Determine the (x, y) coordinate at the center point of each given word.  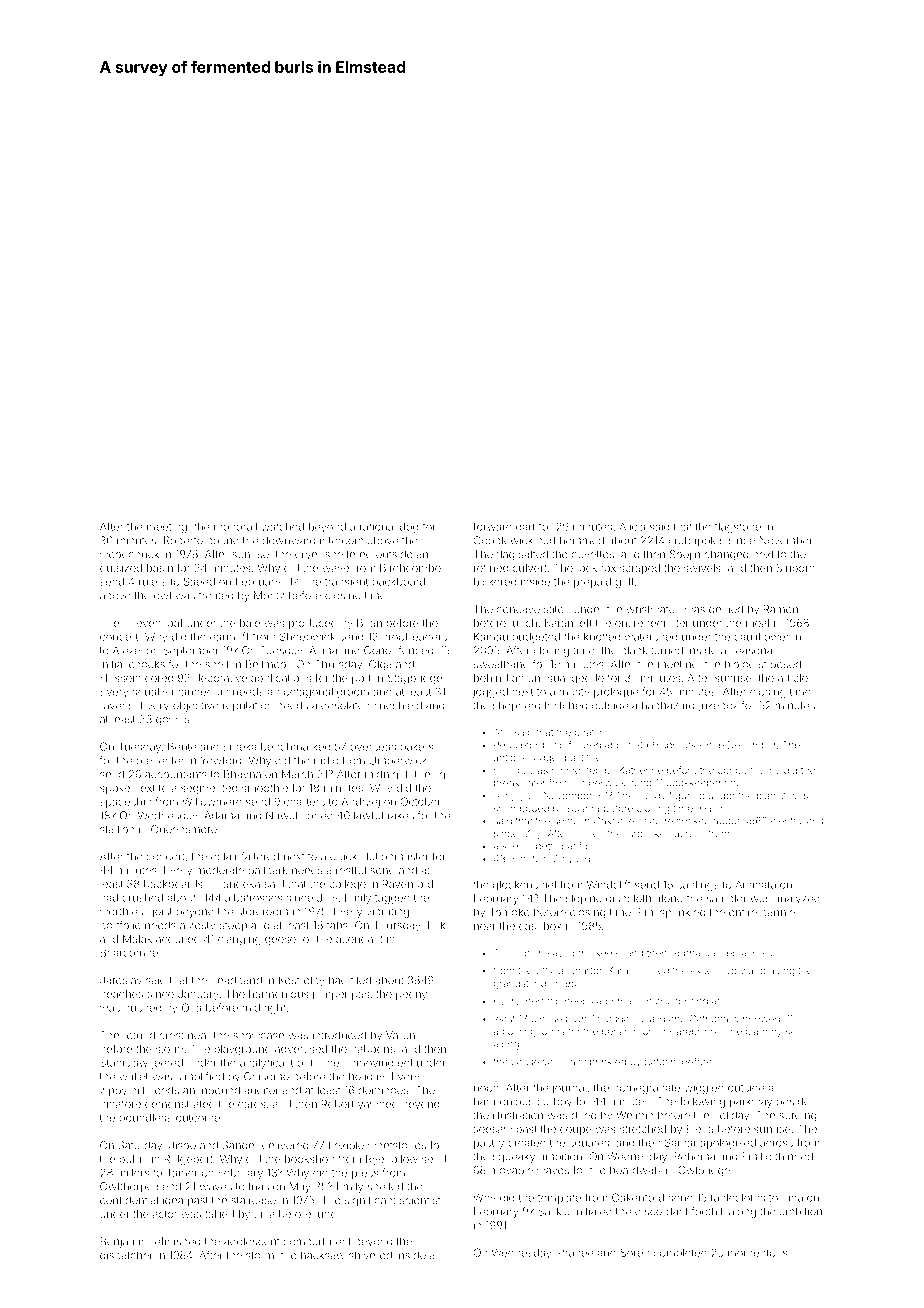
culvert (530, 568)
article (793, 678)
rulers (153, 582)
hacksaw (323, 1255)
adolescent (251, 1241)
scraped (640, 569)
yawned (378, 1105)
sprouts (679, 746)
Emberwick (600, 783)
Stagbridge (415, 679)
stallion (117, 829)
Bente (182, 746)
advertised (301, 1049)
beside (793, 1101)
